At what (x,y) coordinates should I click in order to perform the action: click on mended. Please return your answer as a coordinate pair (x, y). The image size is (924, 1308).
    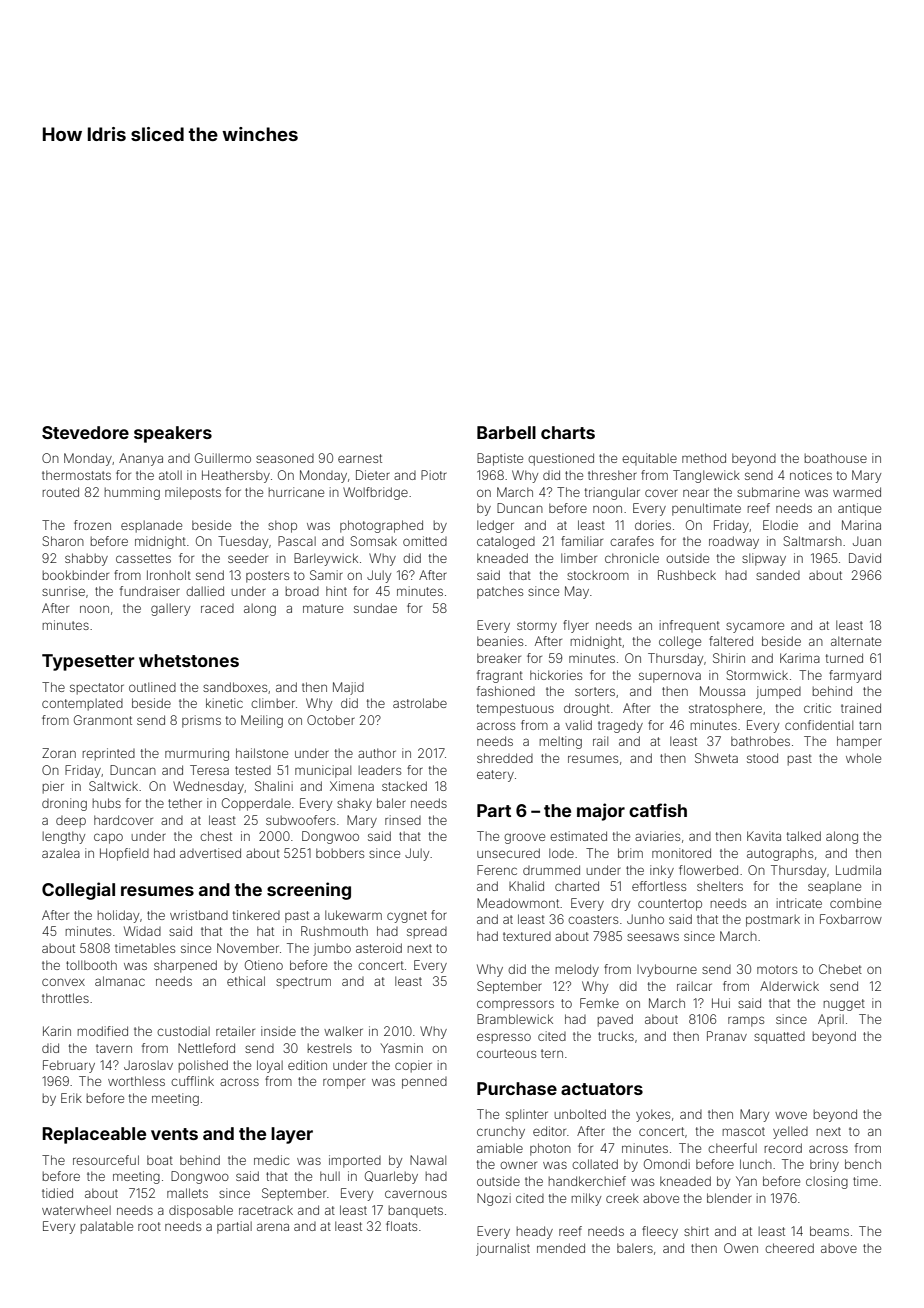
    Looking at the image, I should click on (561, 1248).
